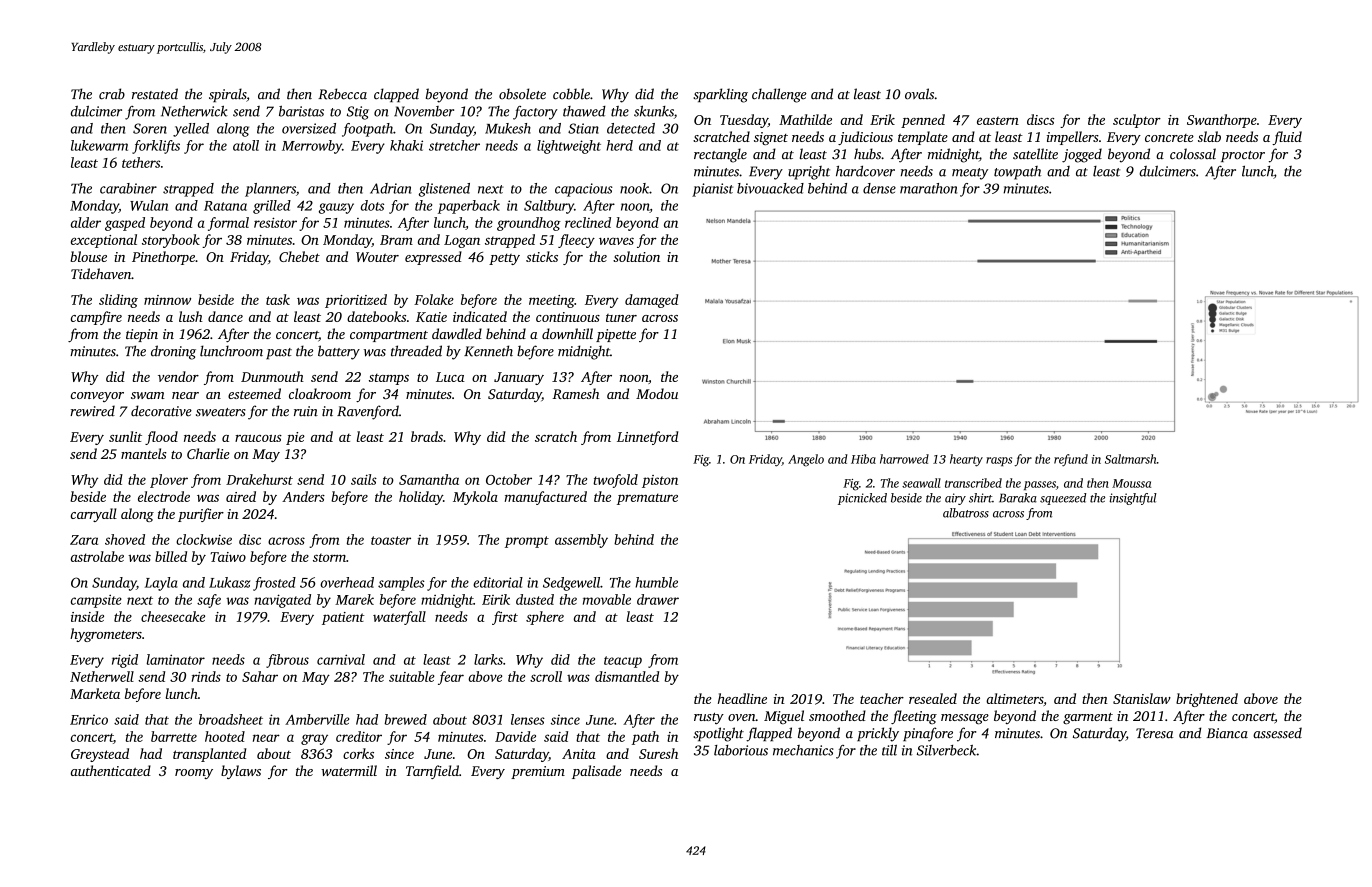 This screenshot has height=887, width=1372. What do you see at coordinates (1142, 698) in the screenshot?
I see `Stanislaw` at bounding box center [1142, 698].
